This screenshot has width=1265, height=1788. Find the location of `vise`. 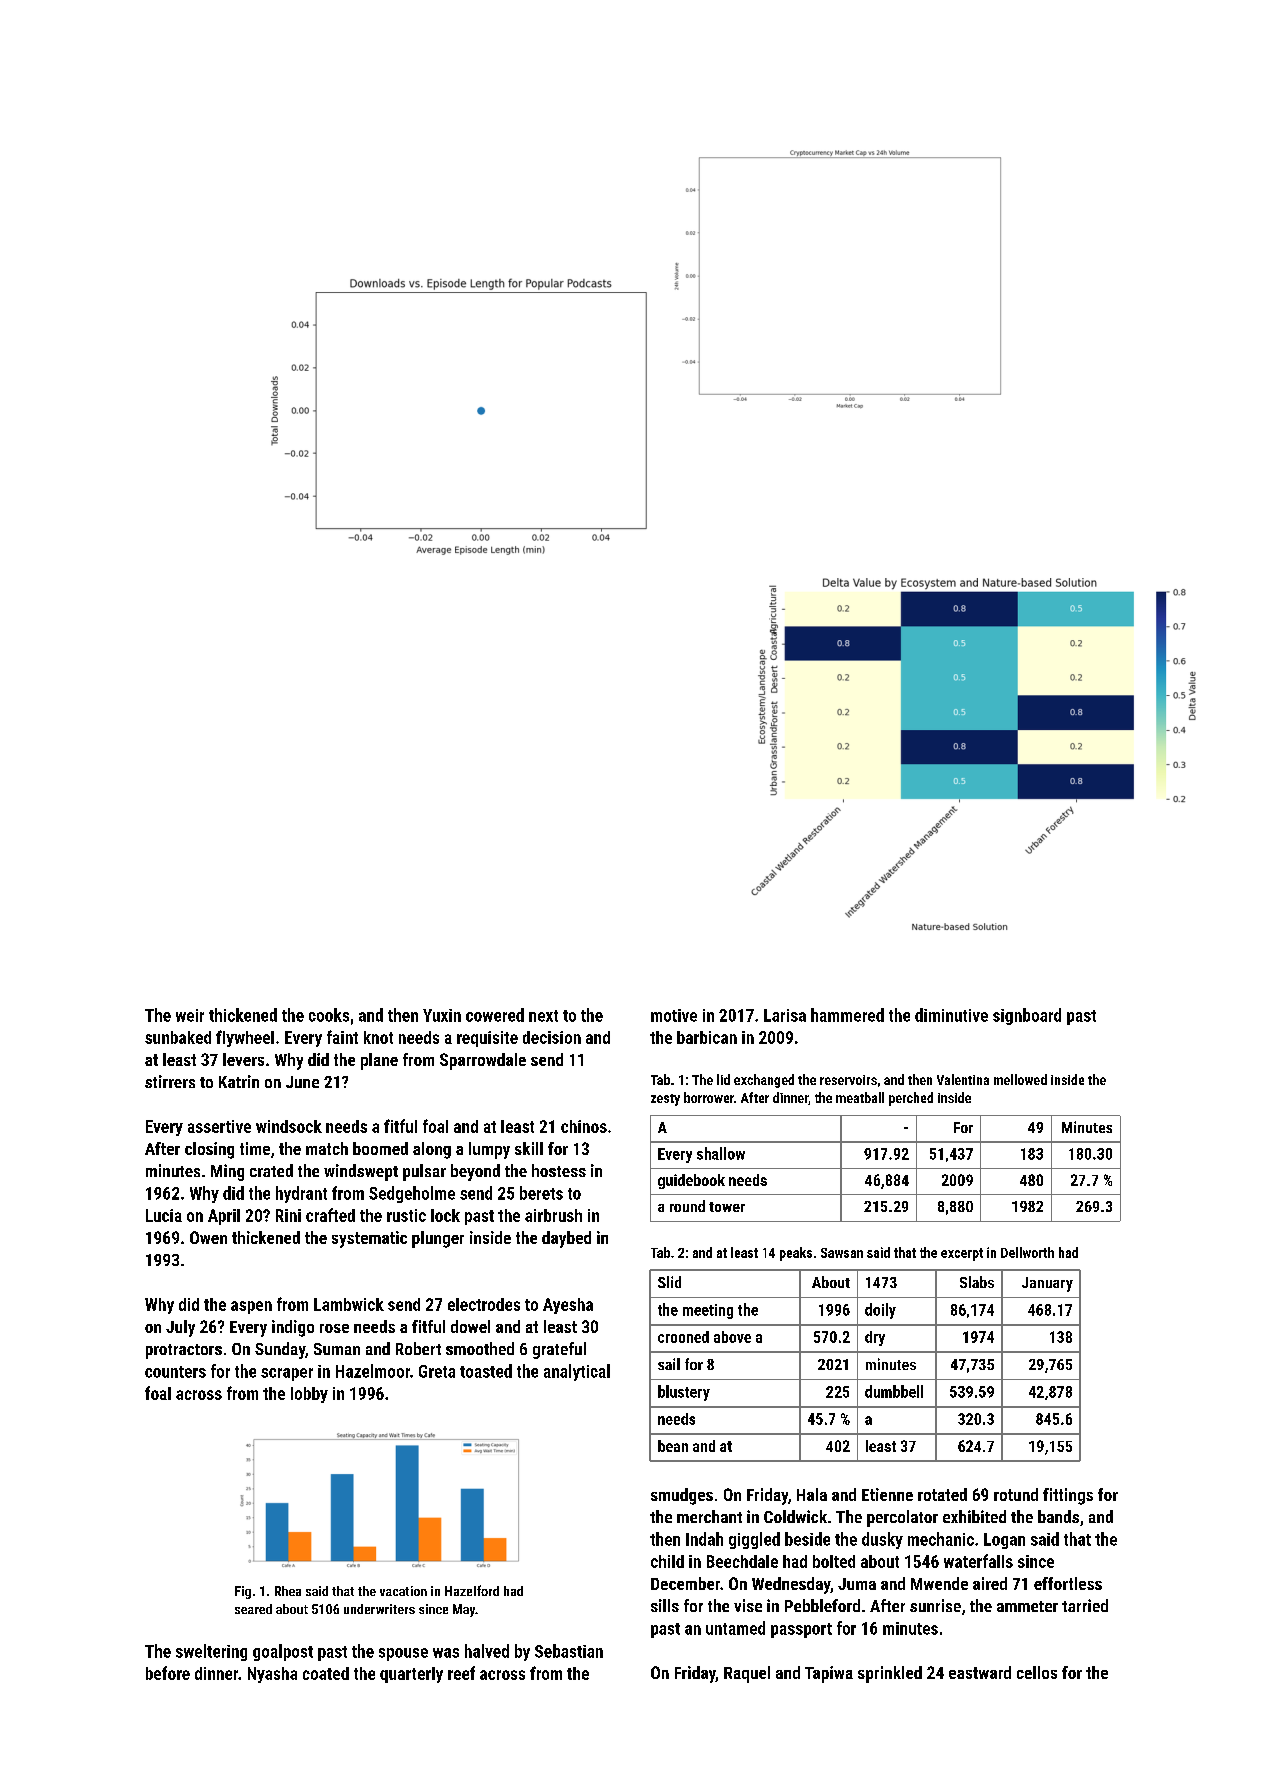

vise is located at coordinates (748, 1605).
